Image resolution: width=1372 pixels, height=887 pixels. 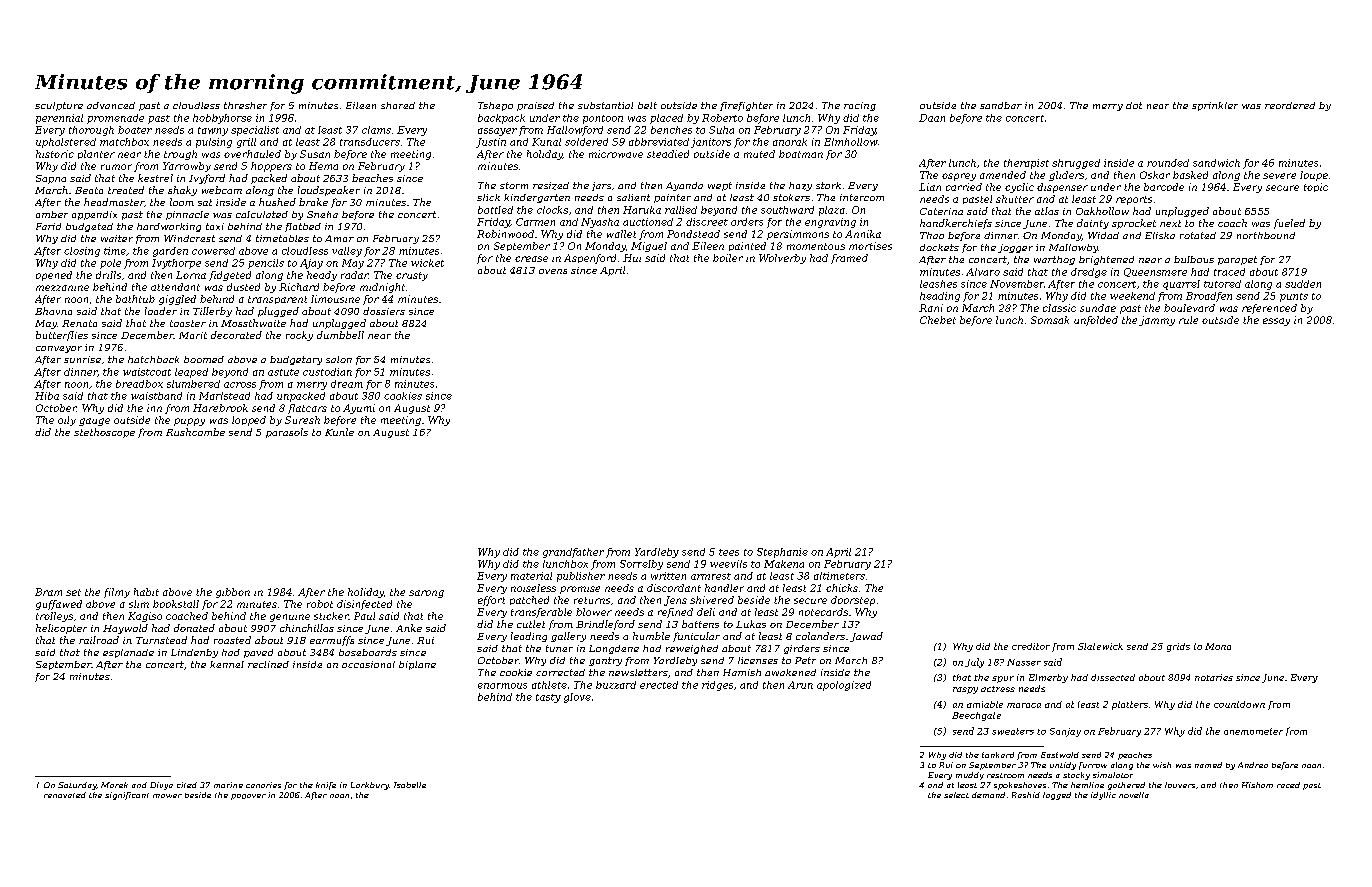 What do you see at coordinates (51, 179) in the document?
I see `Sapna` at bounding box center [51, 179].
